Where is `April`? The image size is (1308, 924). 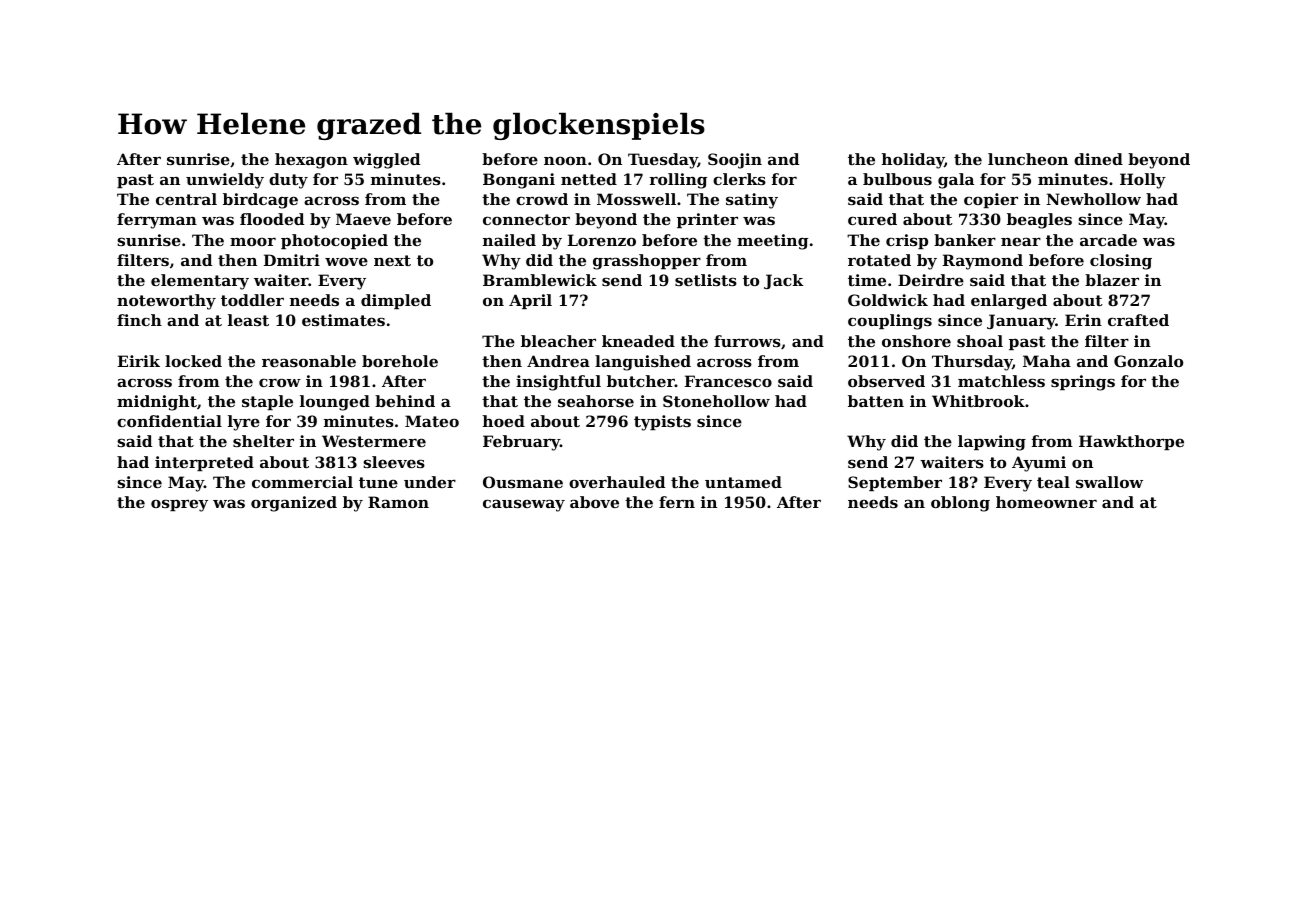 April is located at coordinates (530, 301).
